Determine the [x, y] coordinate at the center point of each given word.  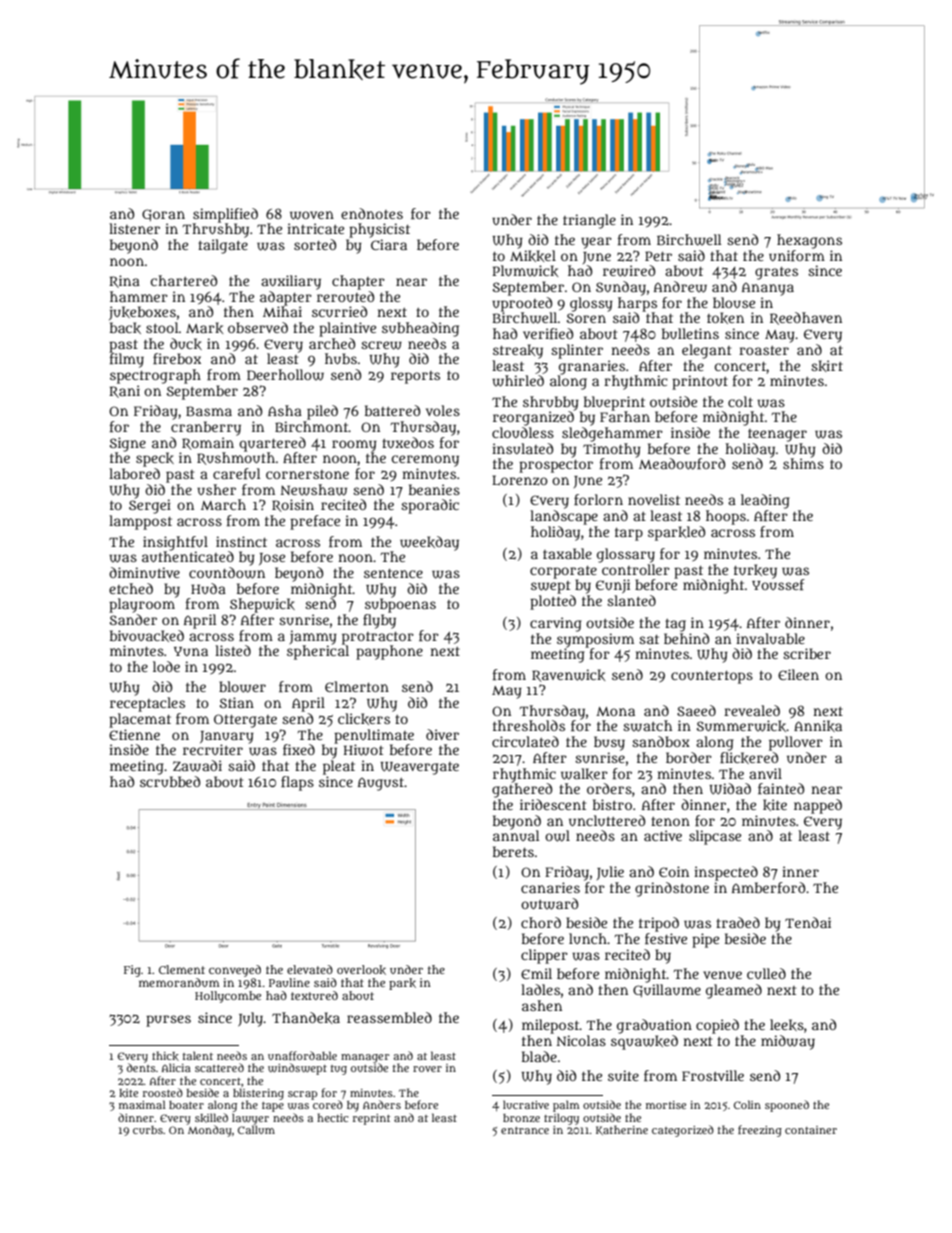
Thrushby [216, 230]
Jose [272, 559]
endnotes [372, 213]
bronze [521, 1118]
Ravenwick [568, 675]
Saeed [696, 710]
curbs [148, 1130]
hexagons [809, 241]
